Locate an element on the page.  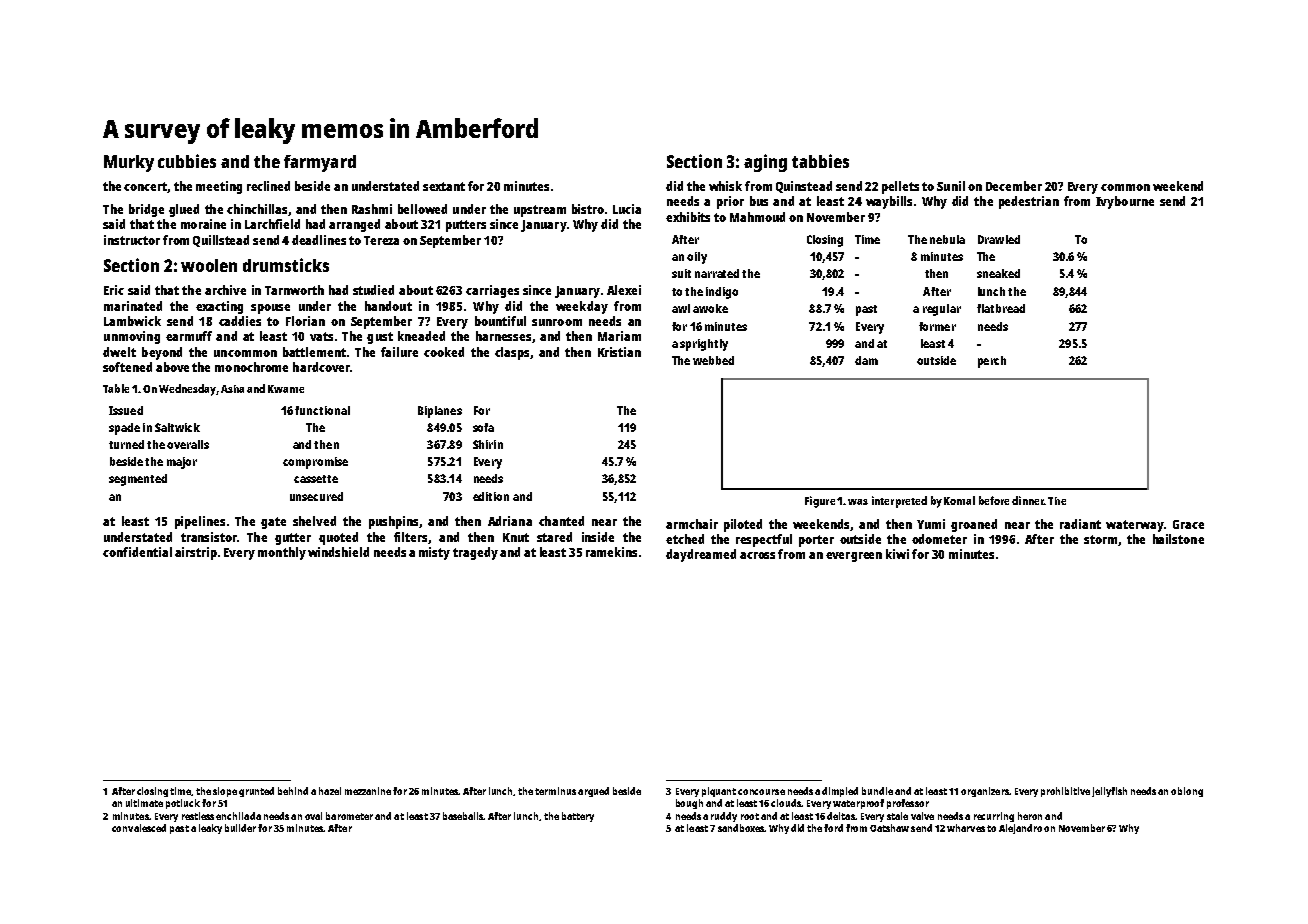
awoke is located at coordinates (710, 308).
